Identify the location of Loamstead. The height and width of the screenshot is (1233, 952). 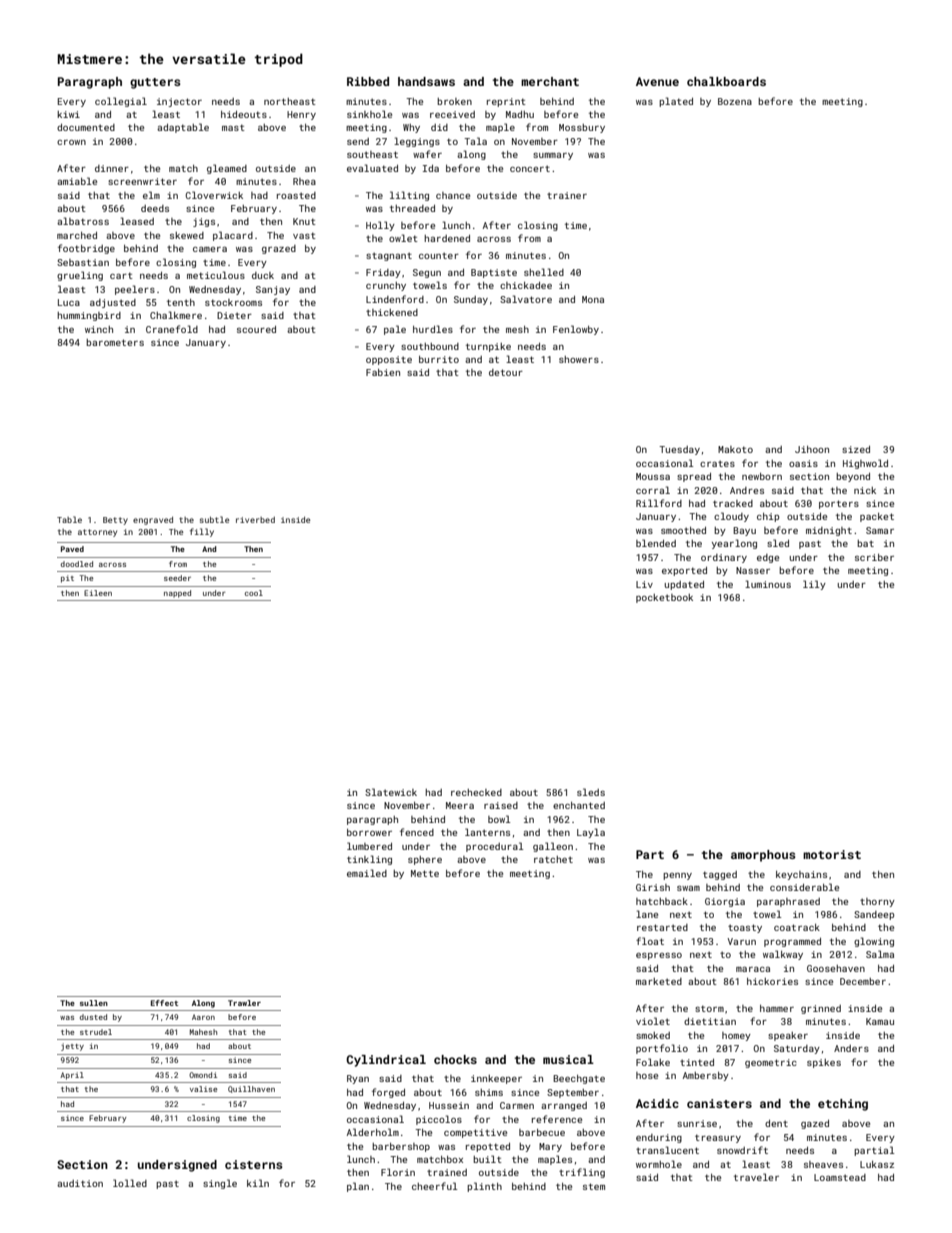
(840, 1177).
